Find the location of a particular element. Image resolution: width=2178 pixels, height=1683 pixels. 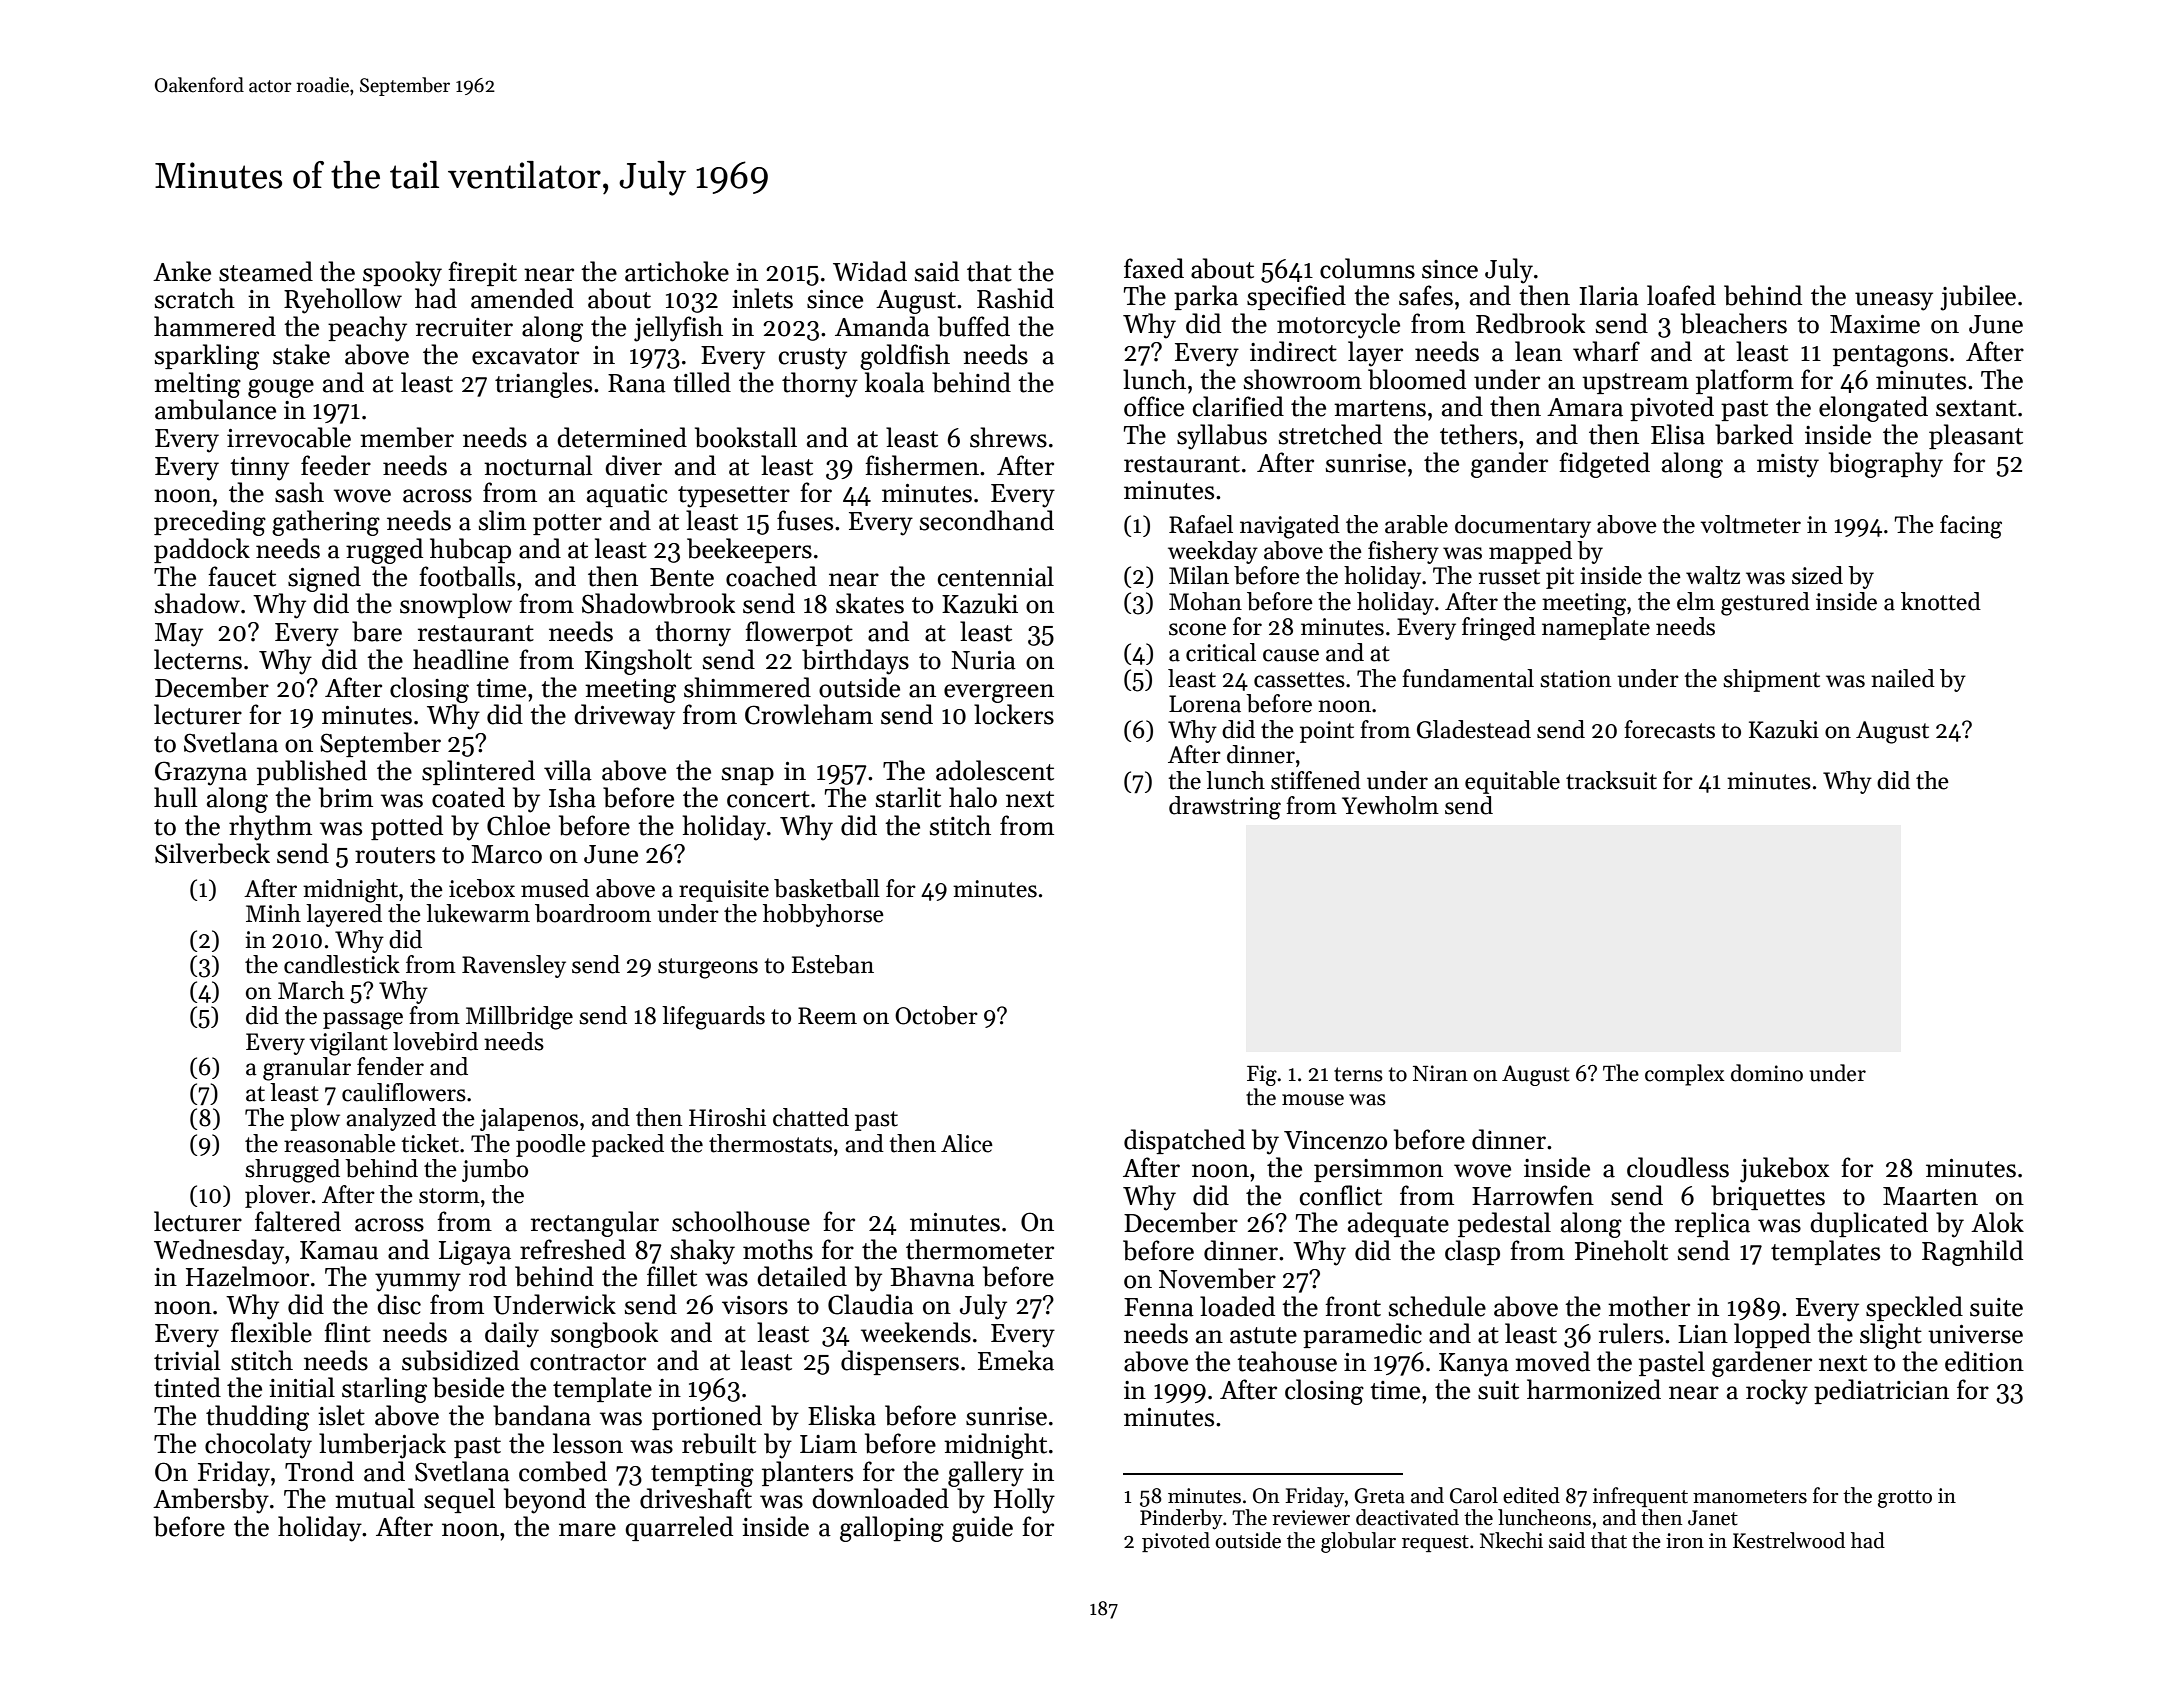

columns is located at coordinates (1367, 268).
